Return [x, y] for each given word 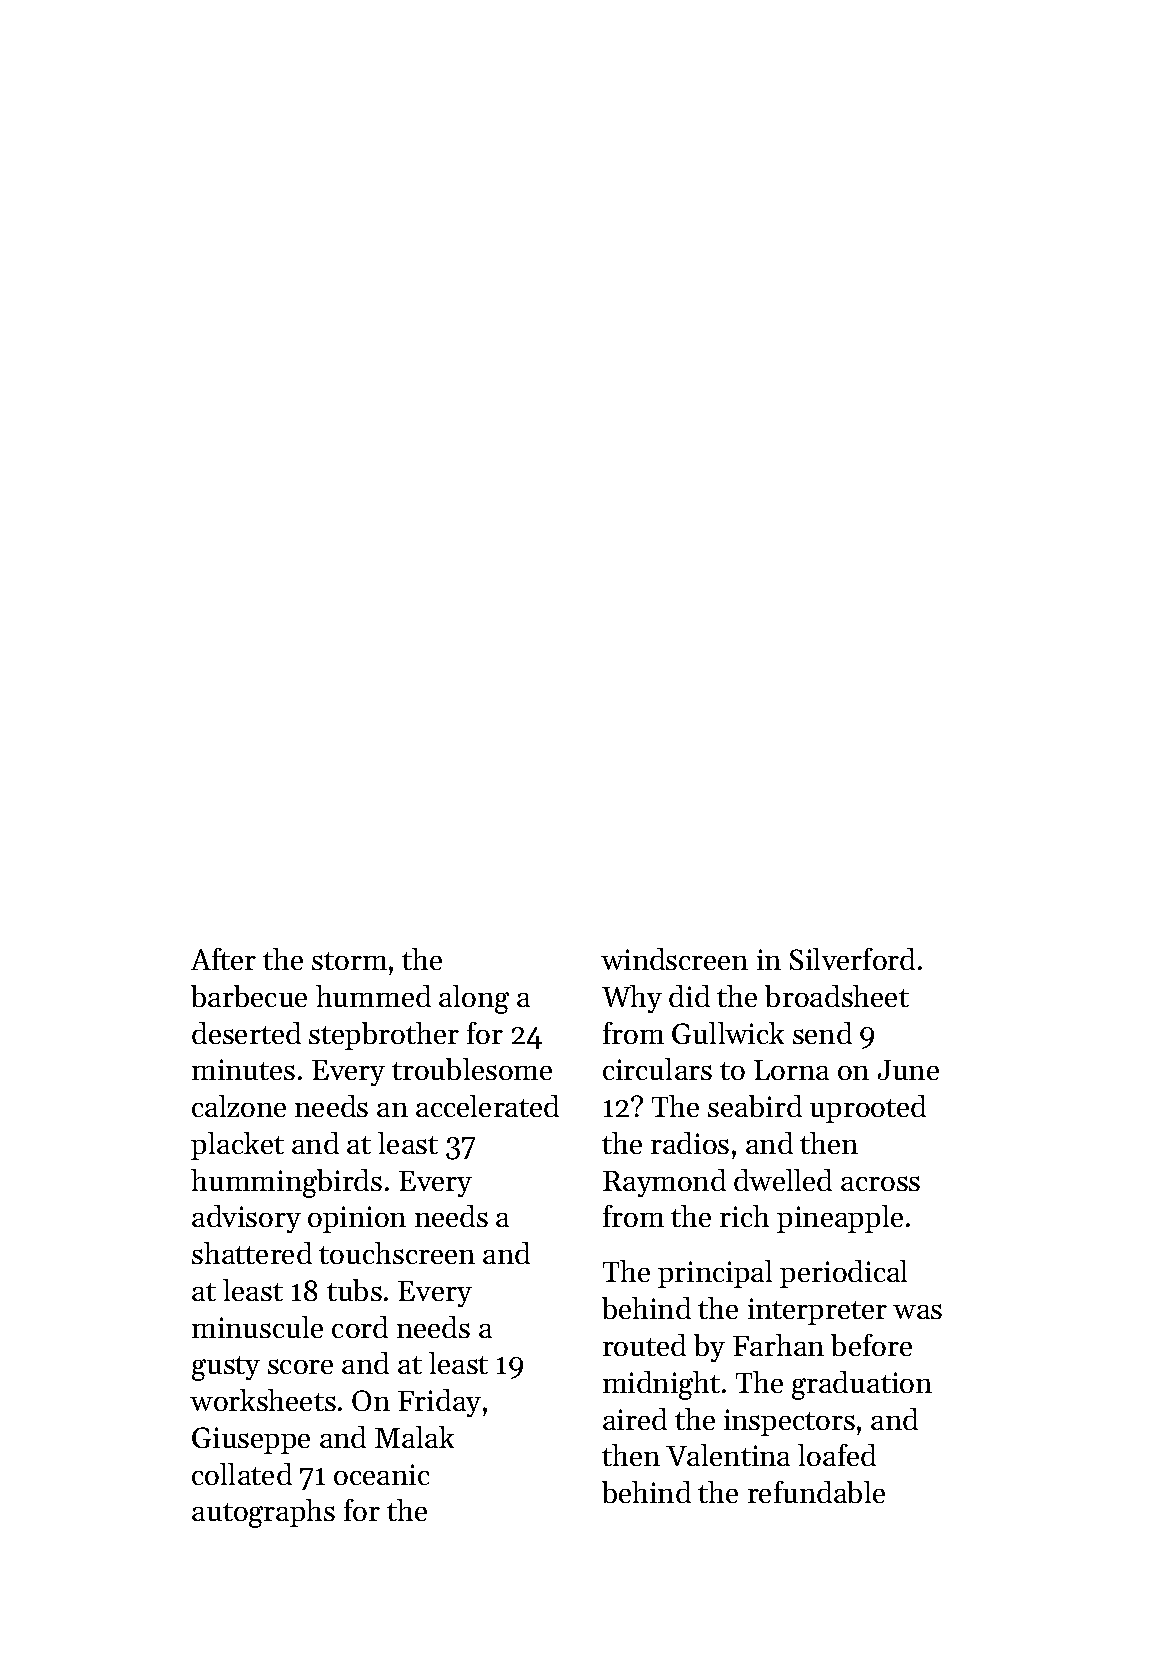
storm [349, 961]
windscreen [674, 959]
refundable [816, 1492]
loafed [837, 1455]
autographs [263, 1513]
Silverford [852, 959]
